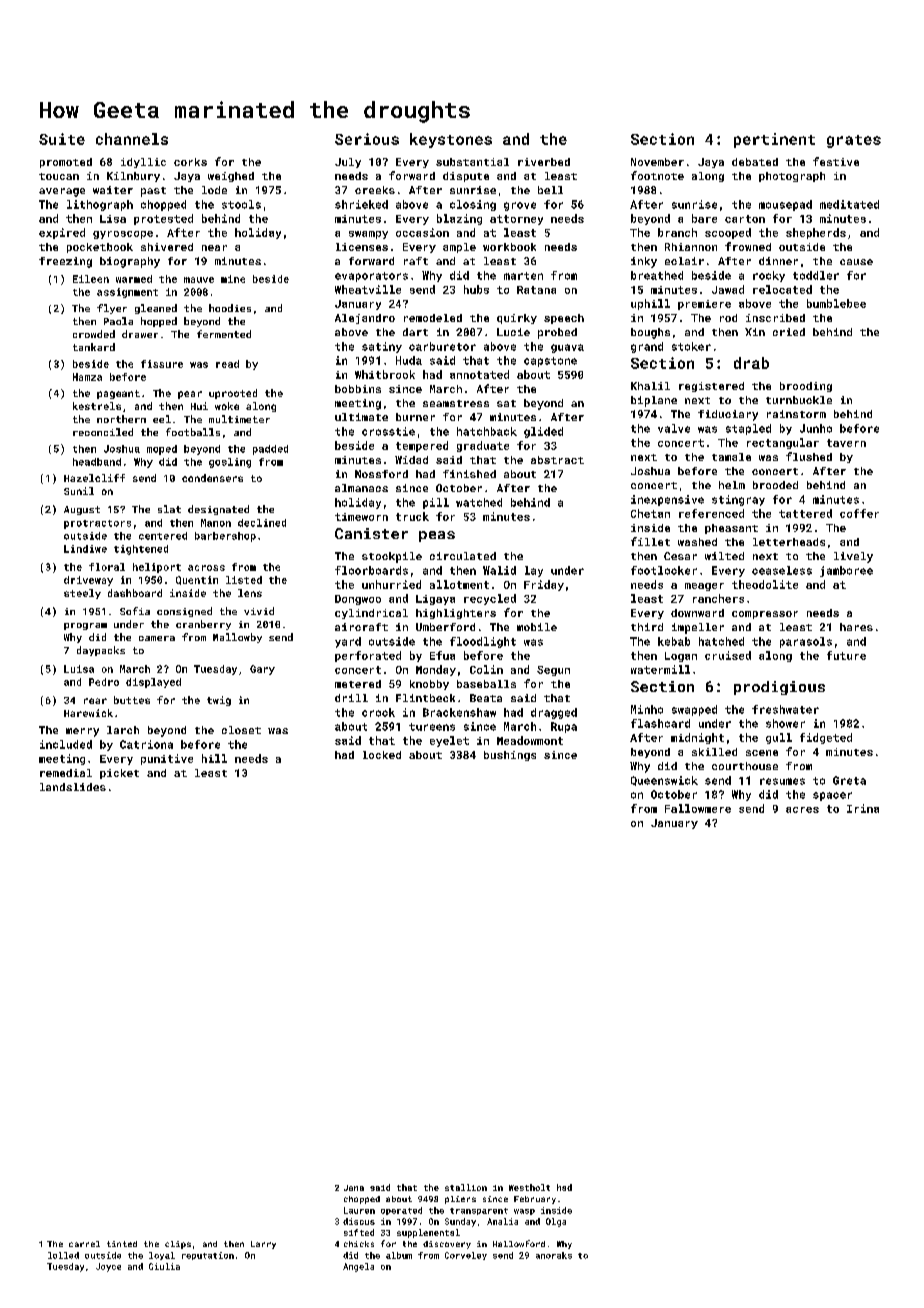 The image size is (924, 1308). What do you see at coordinates (529, 1187) in the image?
I see `Westholt` at bounding box center [529, 1187].
